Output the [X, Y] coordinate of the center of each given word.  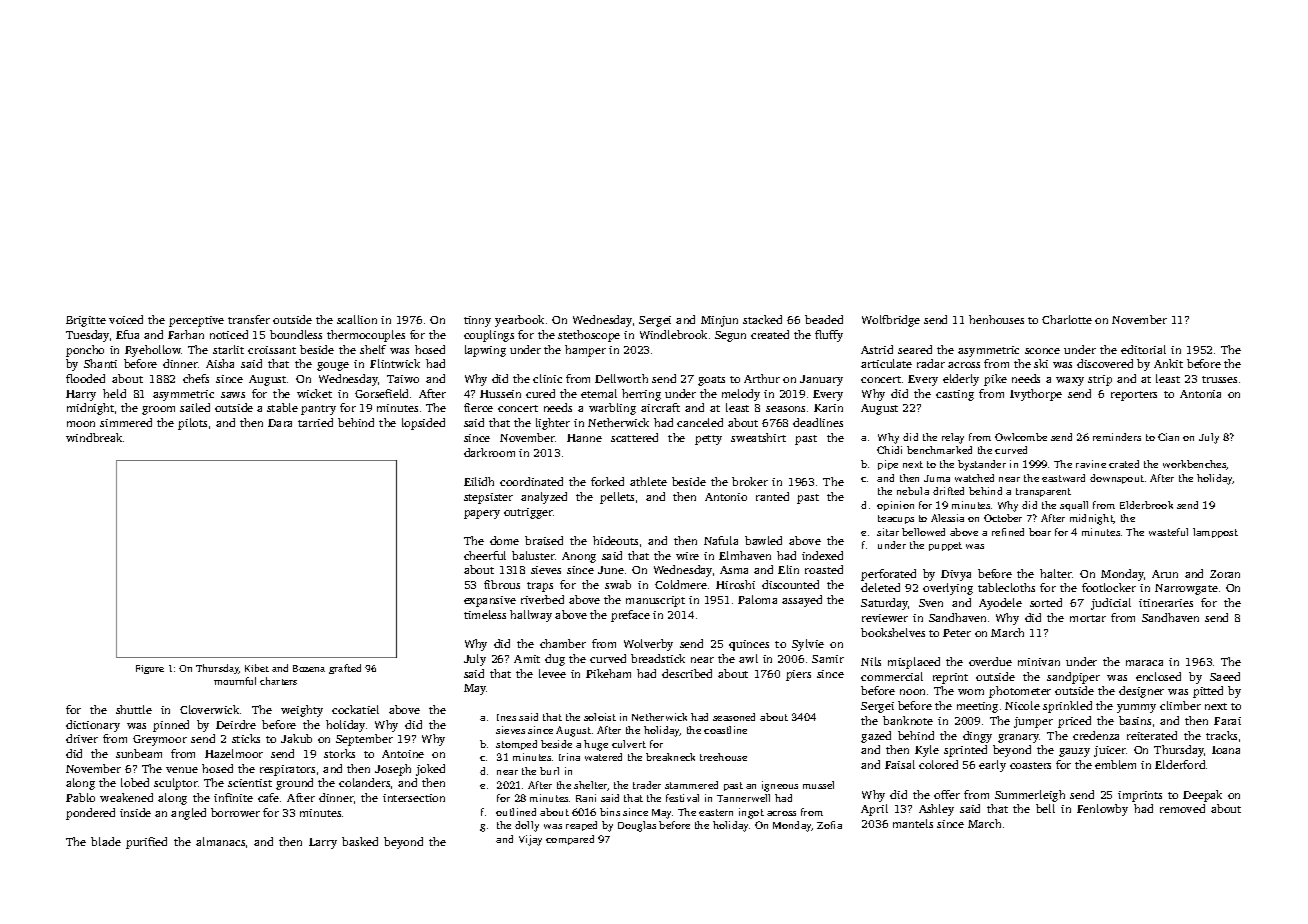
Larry [323, 843]
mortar [1088, 618]
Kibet [257, 668]
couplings [489, 336]
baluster [533, 555]
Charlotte [1067, 319]
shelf [373, 349]
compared [570, 840]
